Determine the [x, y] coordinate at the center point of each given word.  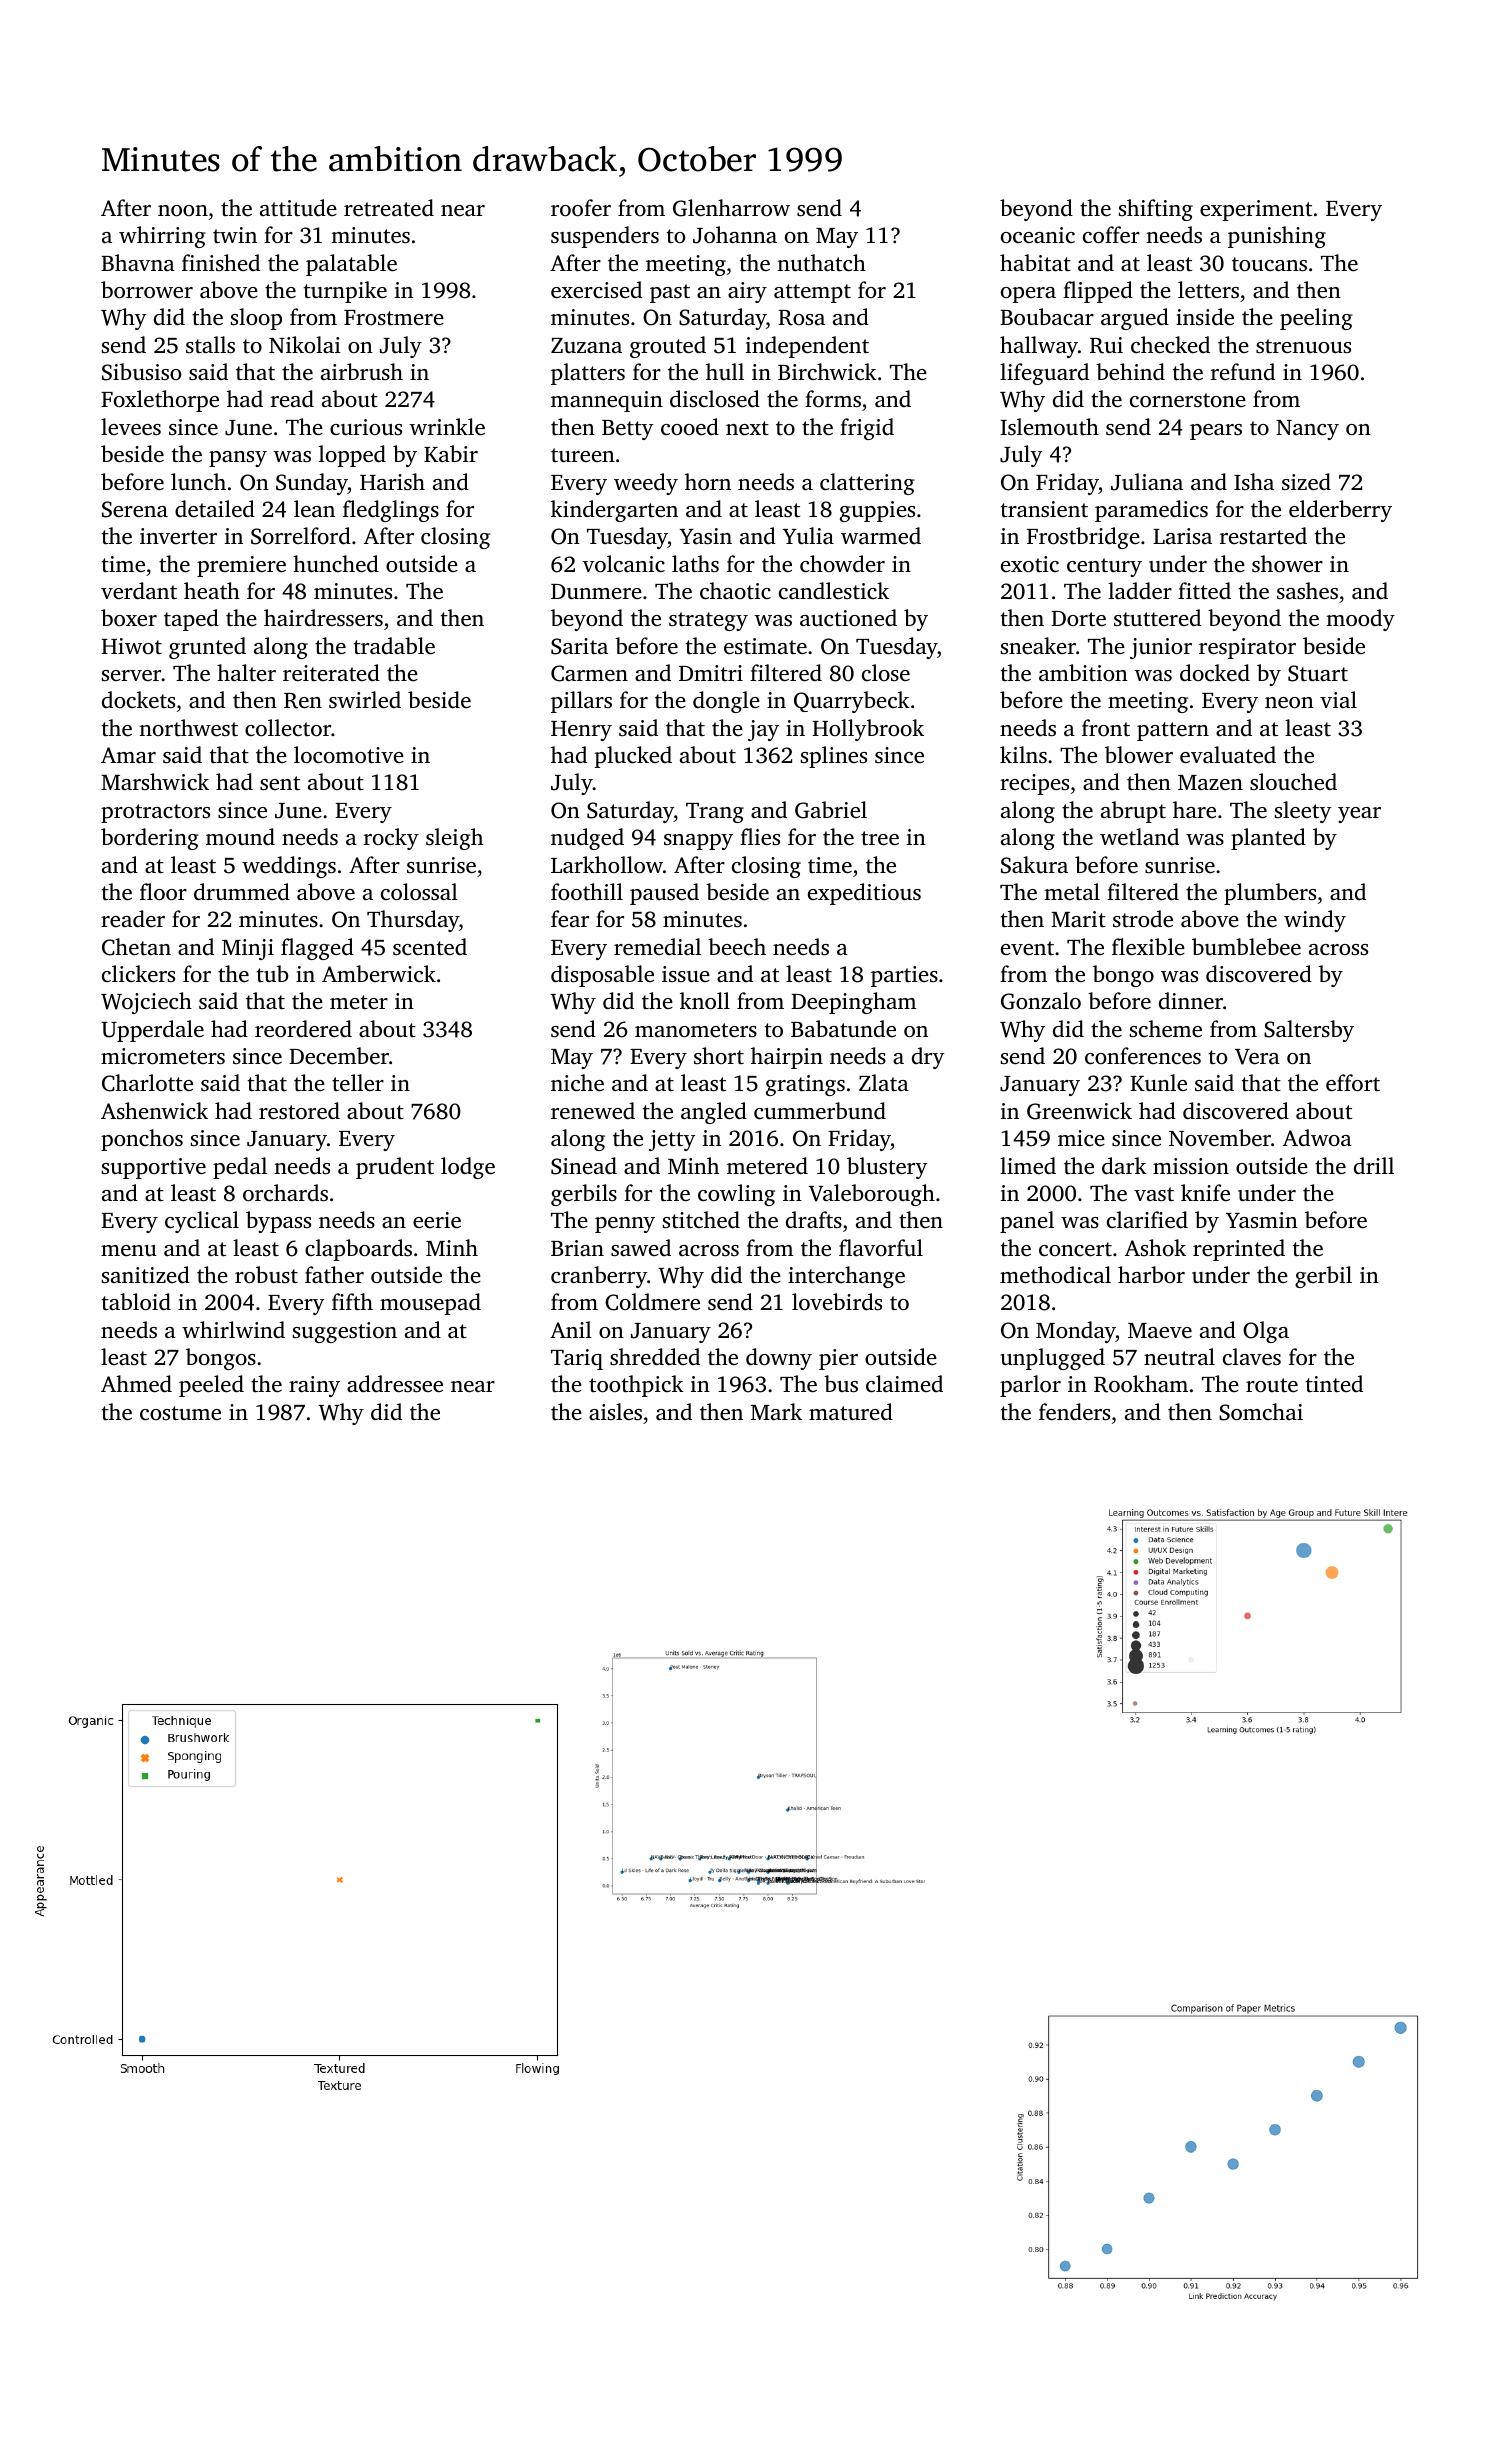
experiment [1256, 210]
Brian [577, 1248]
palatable [351, 265]
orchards [285, 1193]
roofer [581, 208]
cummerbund [820, 1111]
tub [272, 973]
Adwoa [1317, 1137]
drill [1374, 1165]
